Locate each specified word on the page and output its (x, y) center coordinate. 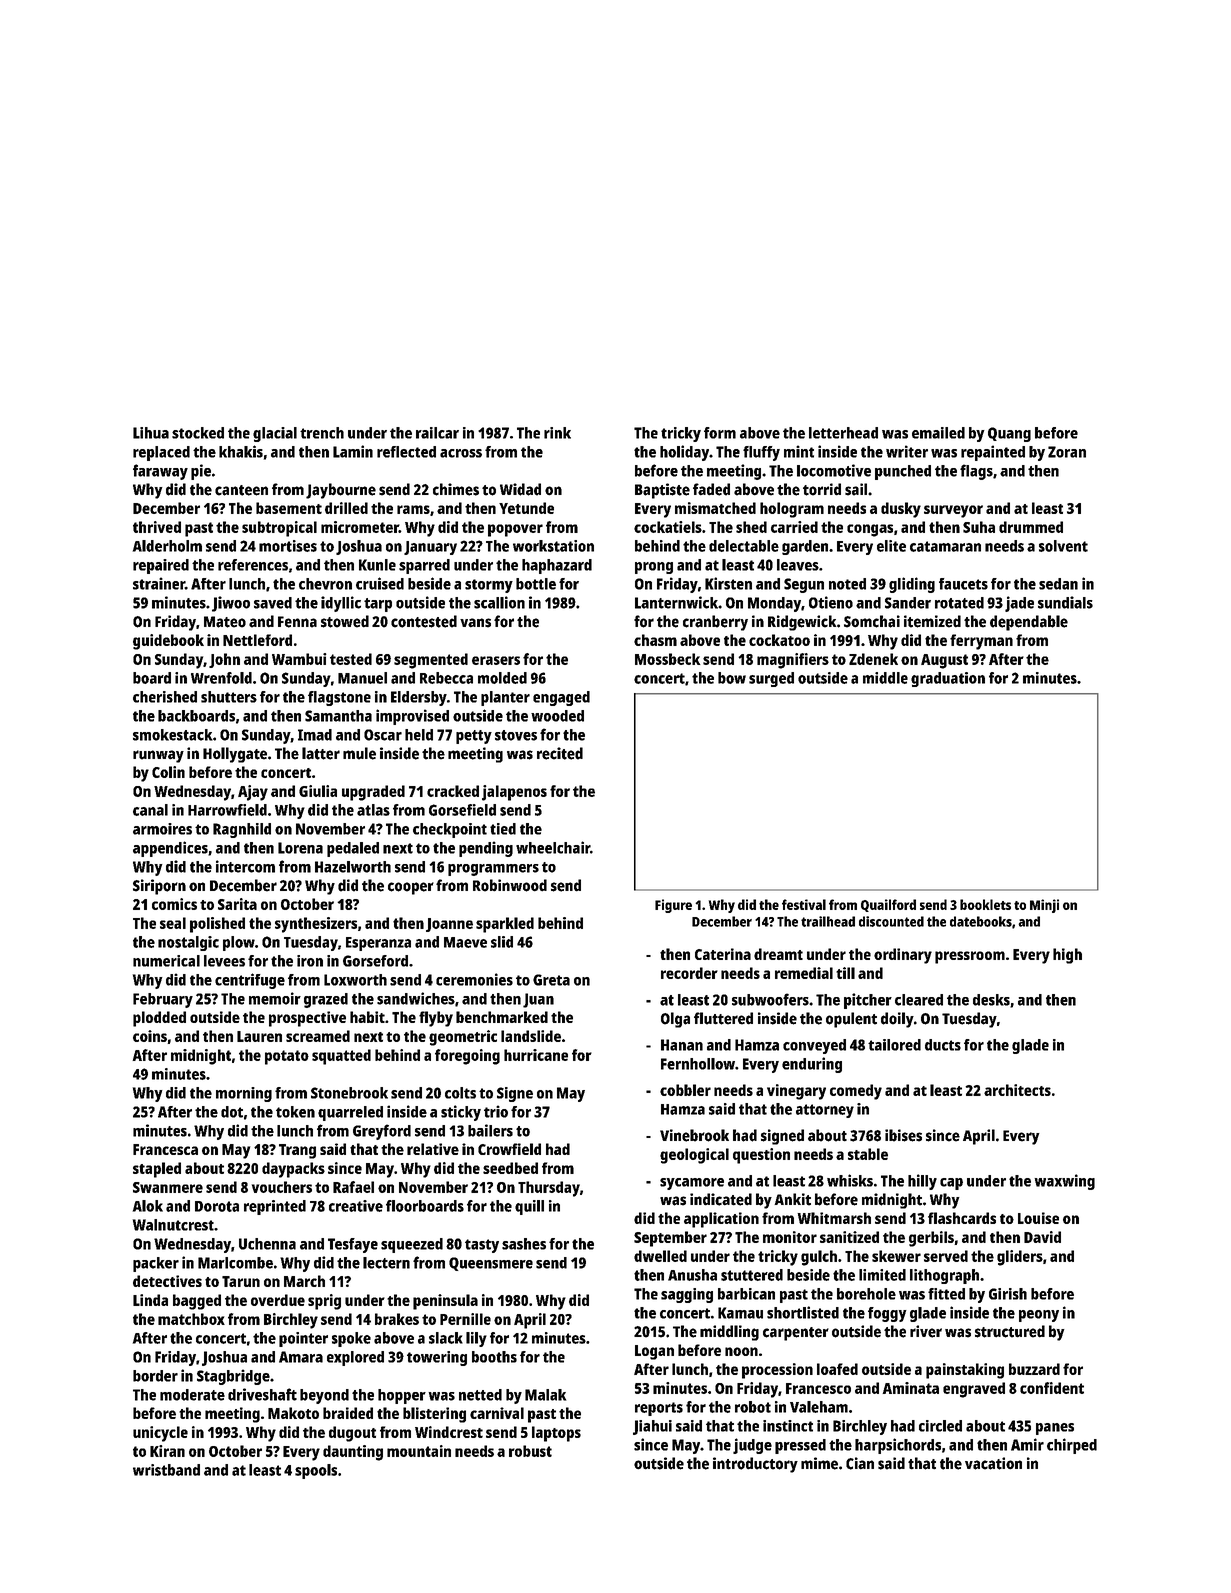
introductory (755, 1465)
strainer (159, 583)
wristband (166, 1470)
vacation (993, 1463)
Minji (1044, 906)
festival (804, 904)
